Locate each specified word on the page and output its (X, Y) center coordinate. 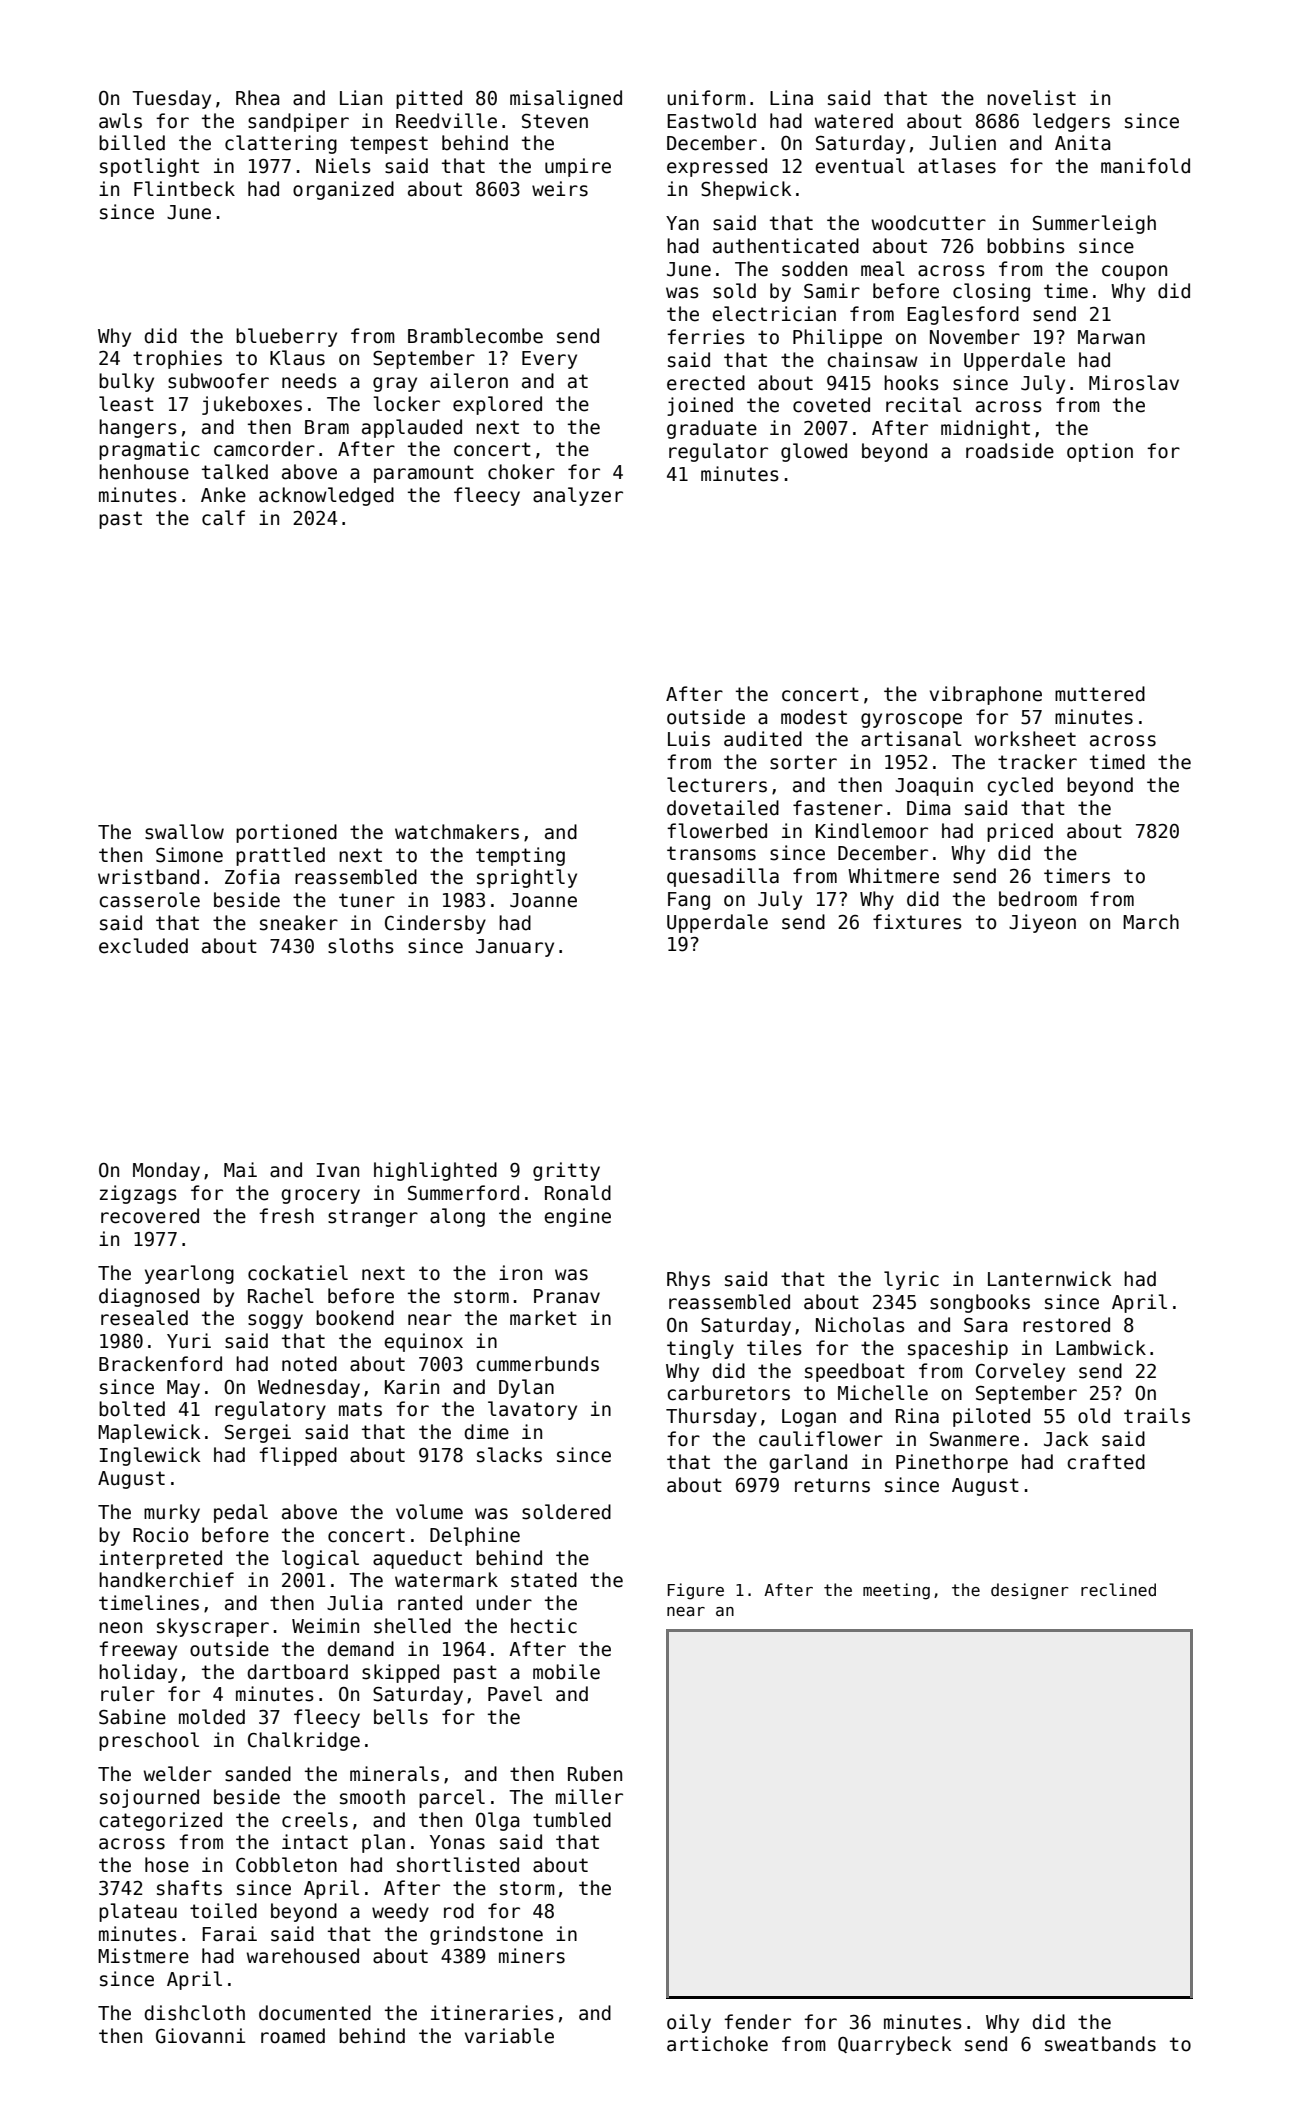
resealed (144, 1318)
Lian (361, 98)
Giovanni (200, 2036)
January (515, 948)
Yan (682, 223)
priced (1020, 832)
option (1100, 452)
